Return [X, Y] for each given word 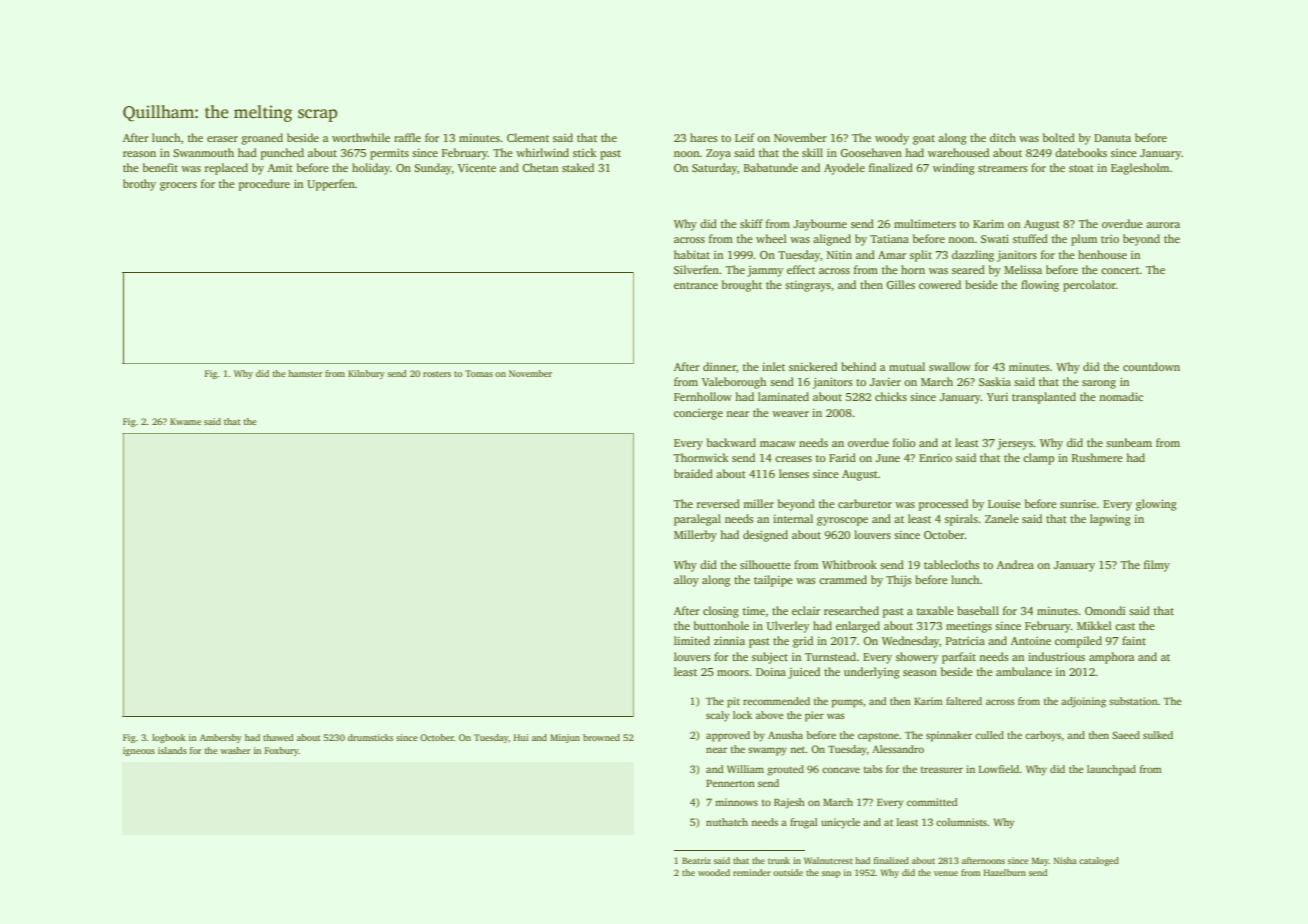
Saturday [714, 169]
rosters [437, 374]
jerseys [1015, 444]
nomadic [1121, 396]
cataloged [1099, 861]
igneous [139, 751]
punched [282, 154]
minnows [736, 802]
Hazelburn [1005, 872]
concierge [698, 414]
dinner [719, 366]
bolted [1059, 137]
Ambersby [221, 738]
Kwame [185, 421]
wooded [714, 872]
